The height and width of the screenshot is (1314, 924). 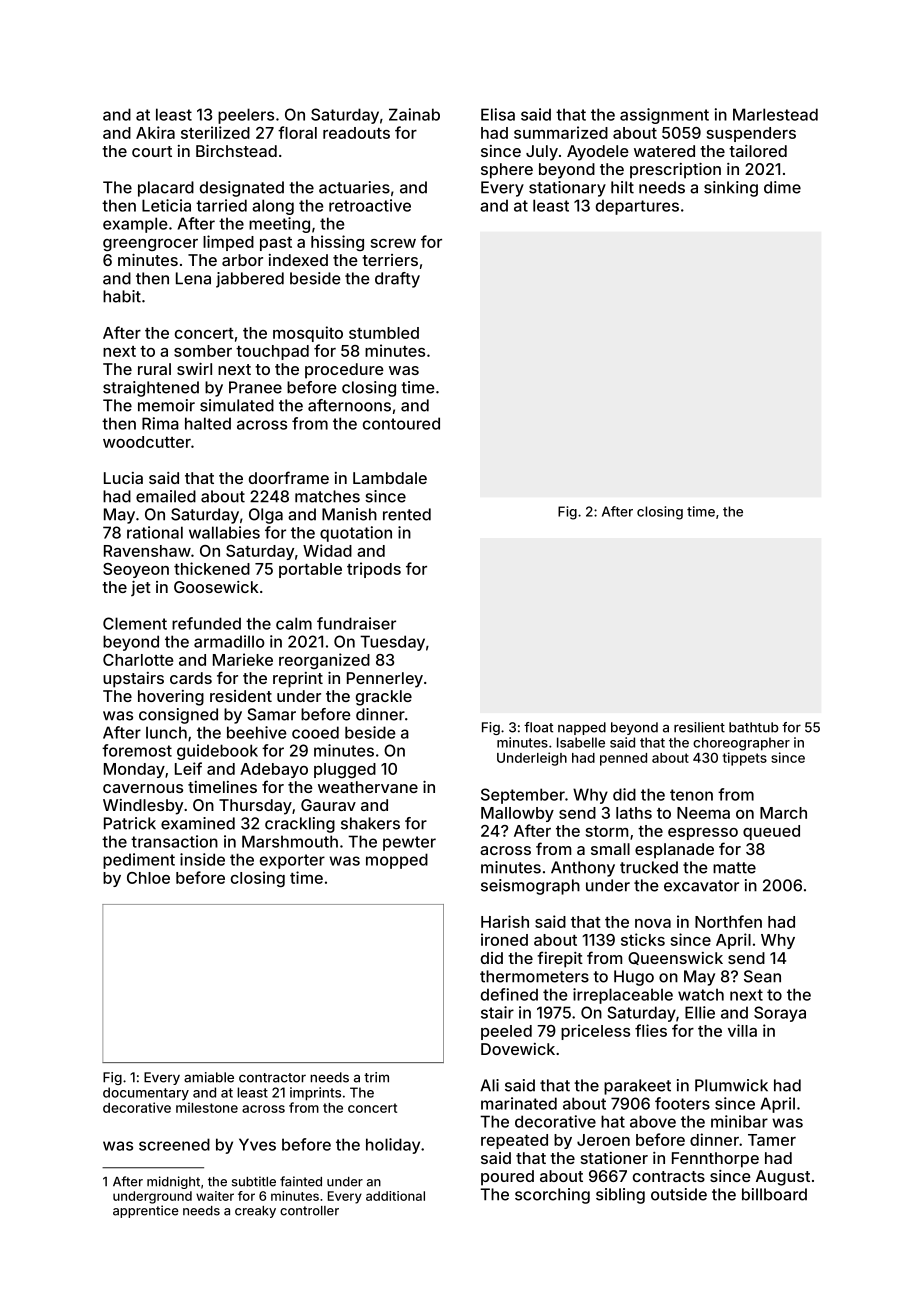 What do you see at coordinates (354, 187) in the screenshot?
I see `actuaries` at bounding box center [354, 187].
